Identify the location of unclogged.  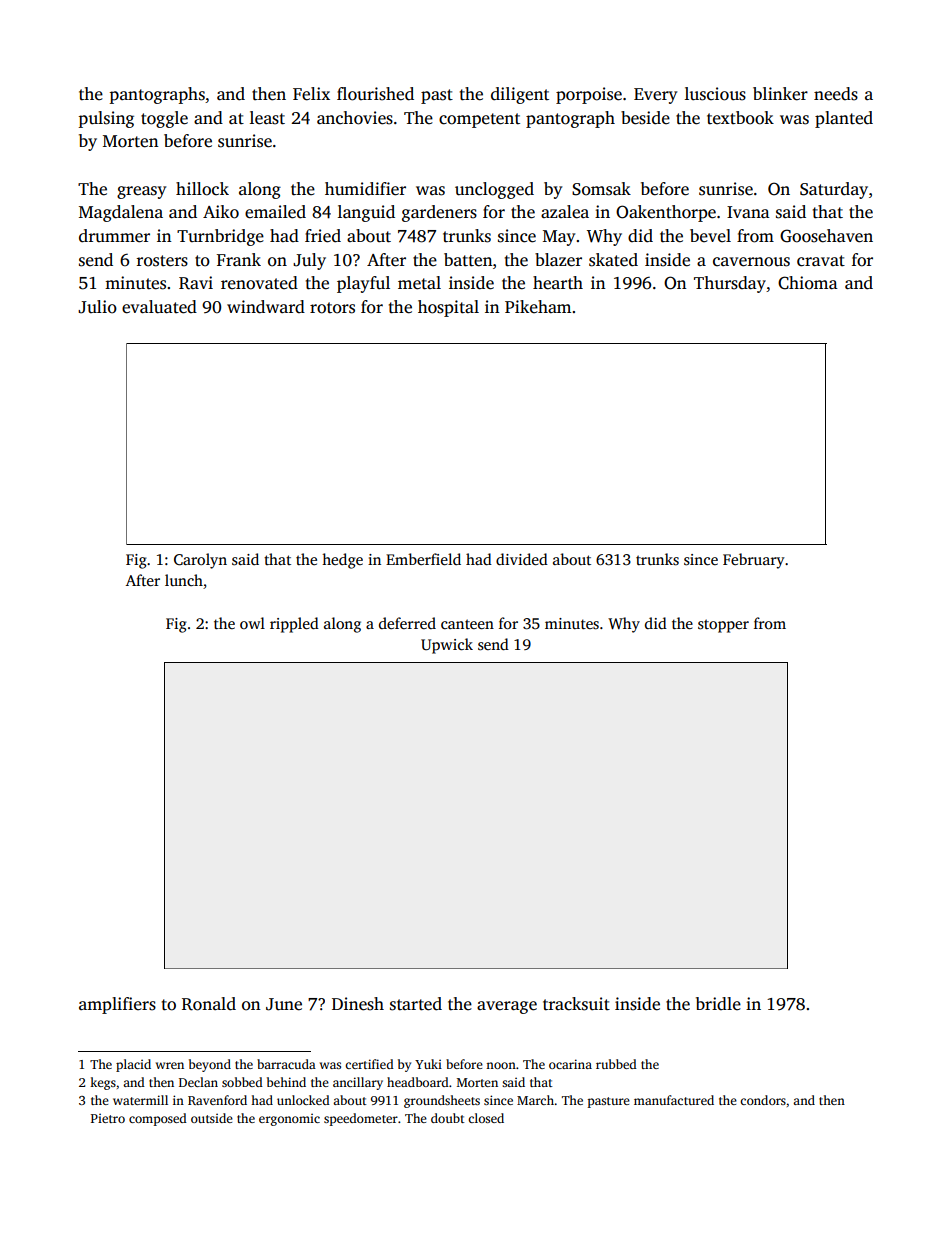
(494, 190).
